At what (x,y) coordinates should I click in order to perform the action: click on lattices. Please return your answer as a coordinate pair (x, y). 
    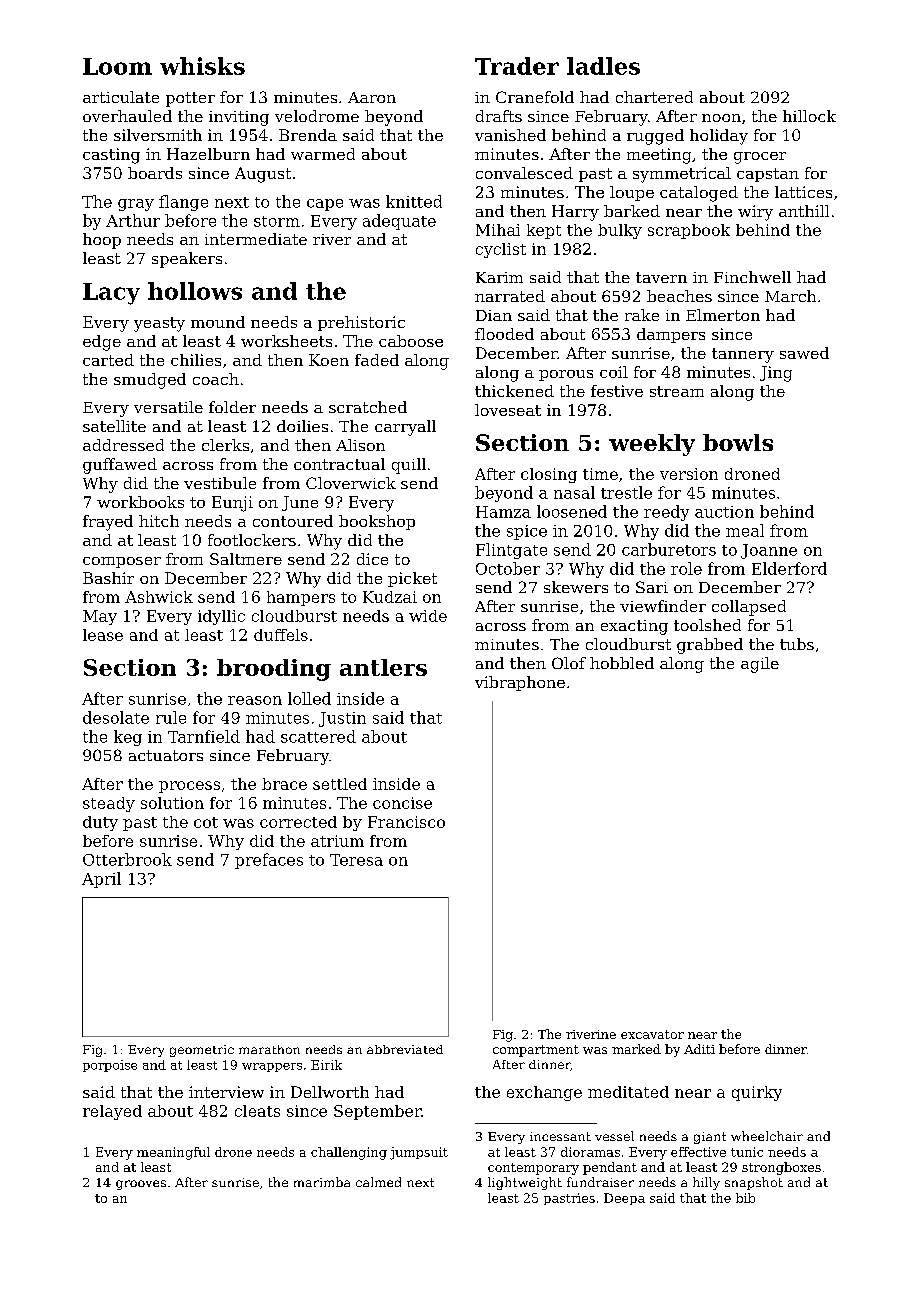
    Looking at the image, I should click on (803, 192).
